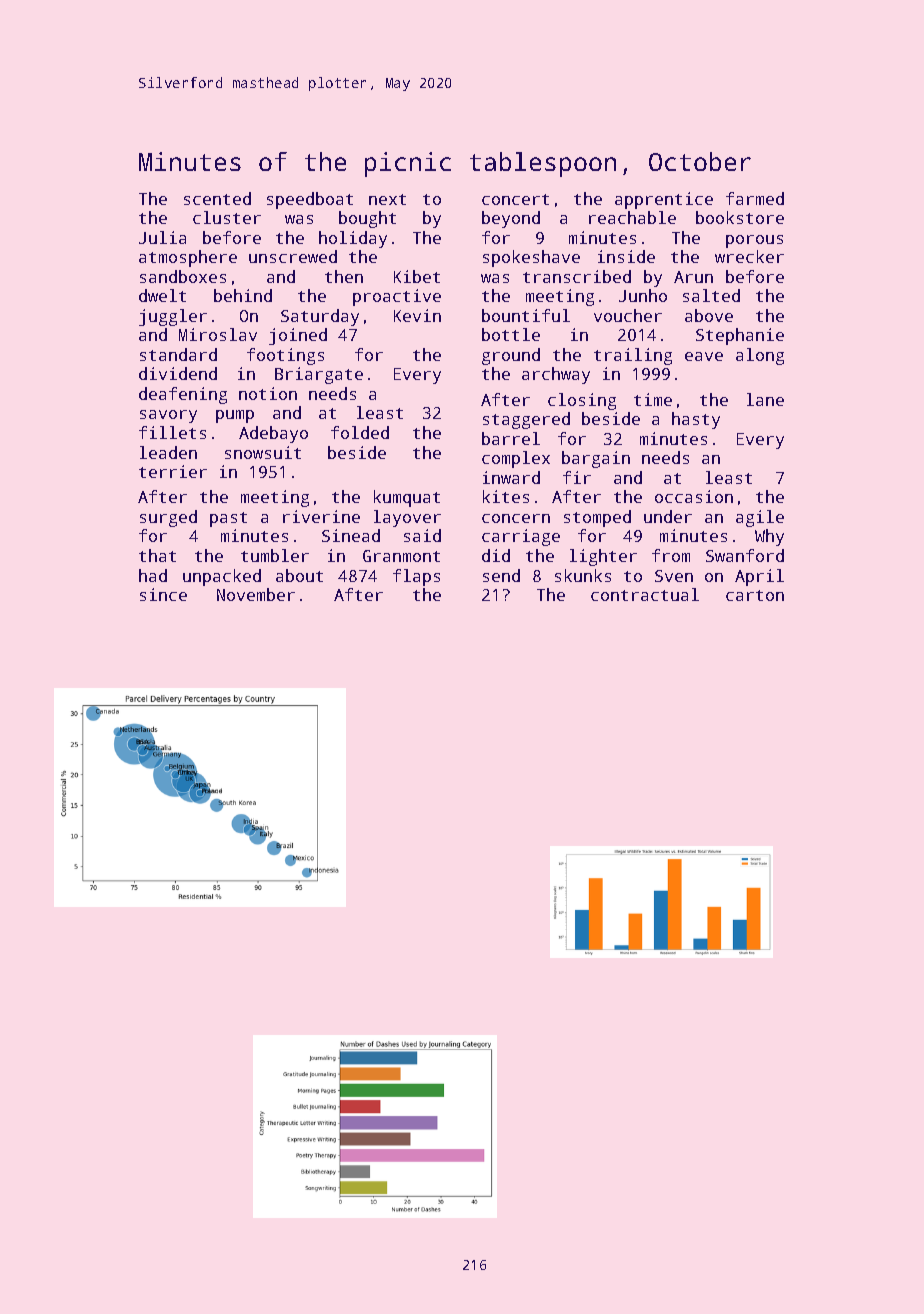 The width and height of the page is (924, 1314). Describe the element at coordinates (360, 432) in the page. I see `folded` at that location.
